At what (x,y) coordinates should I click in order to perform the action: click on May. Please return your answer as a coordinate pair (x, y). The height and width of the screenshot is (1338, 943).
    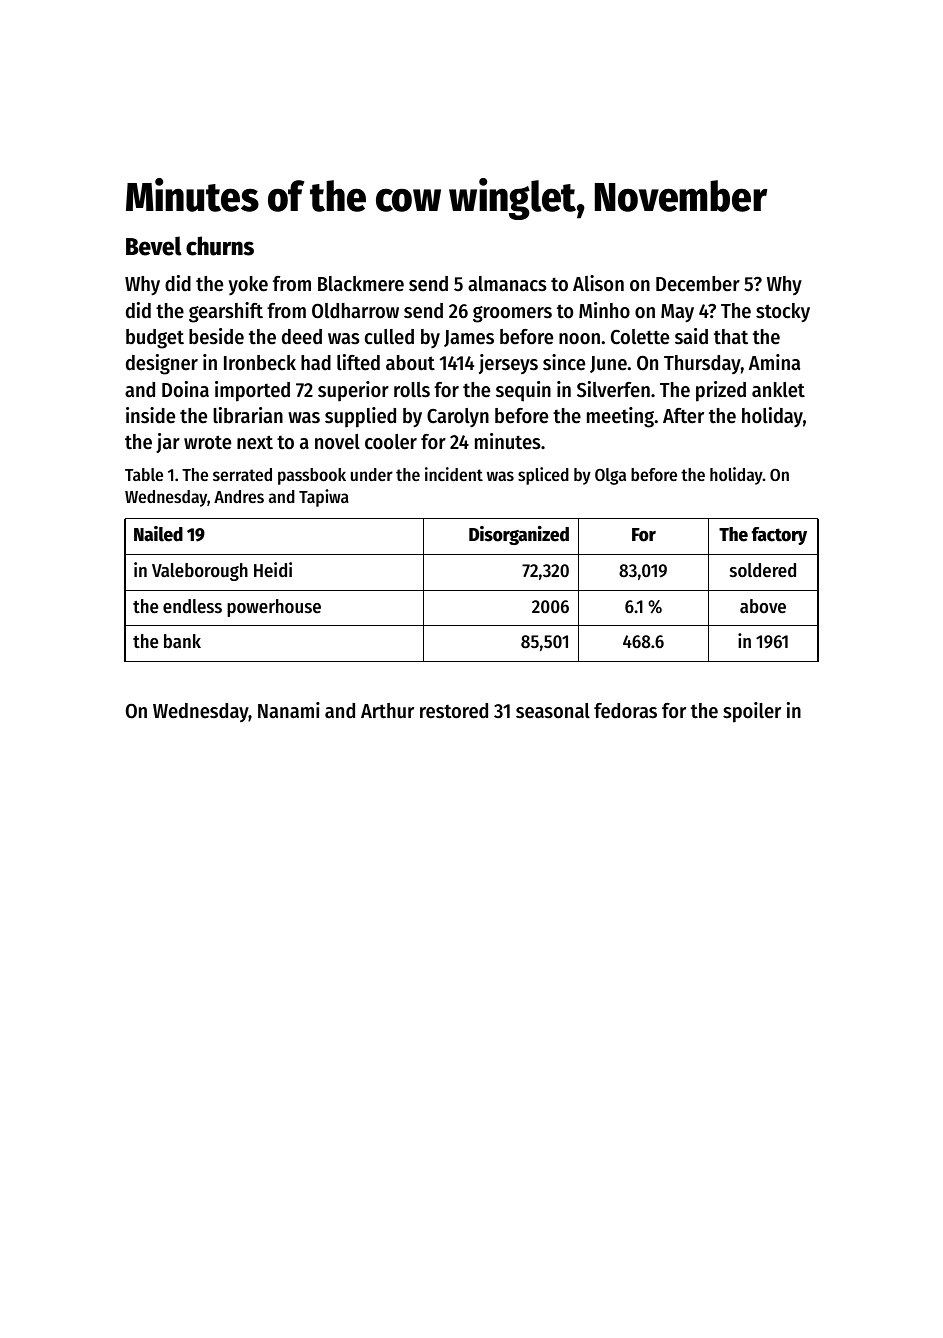
    Looking at the image, I should click on (677, 313).
